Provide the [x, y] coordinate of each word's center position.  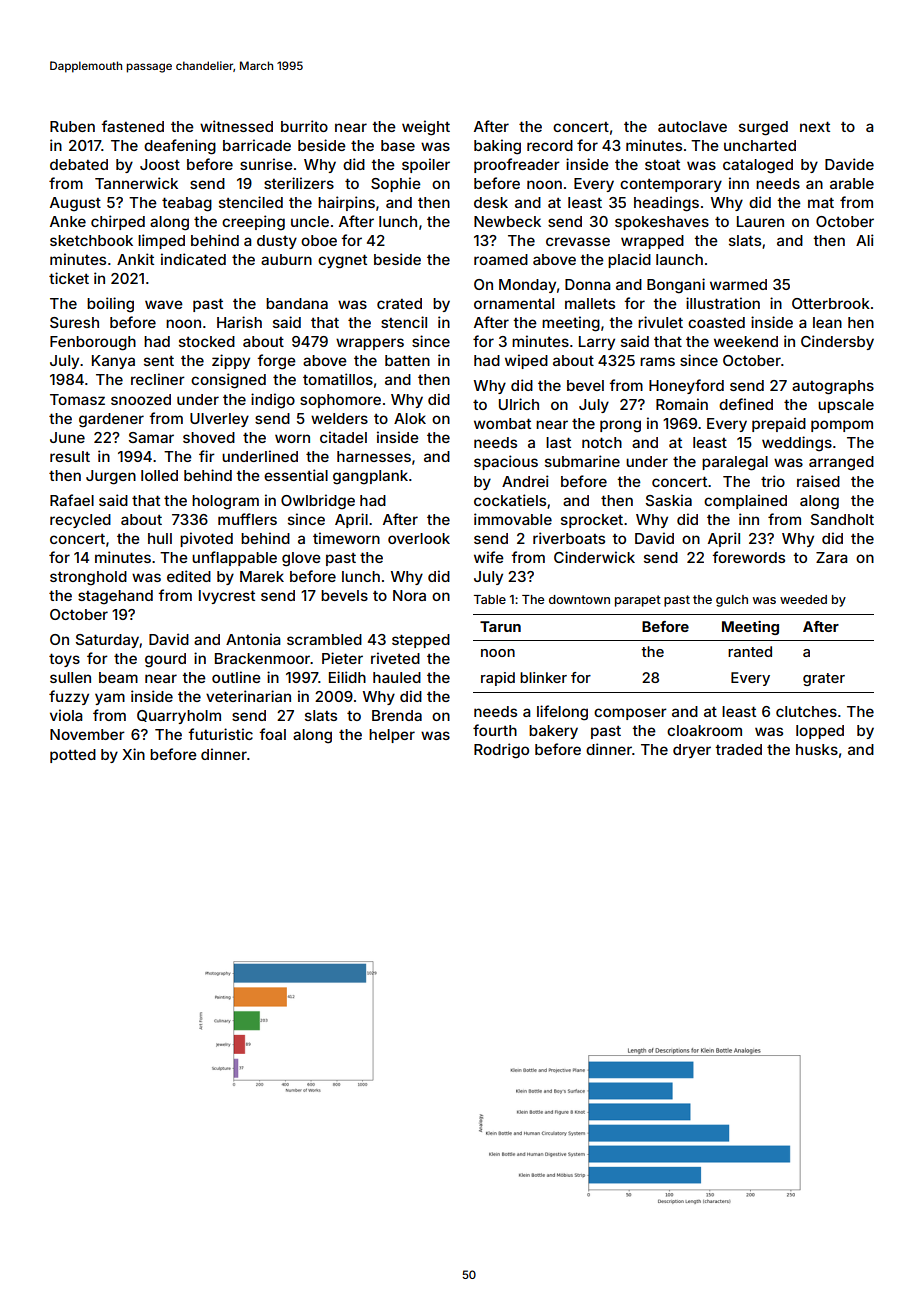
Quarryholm [179, 717]
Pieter [342, 658]
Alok [410, 418]
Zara [832, 557]
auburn [286, 259]
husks [817, 749]
